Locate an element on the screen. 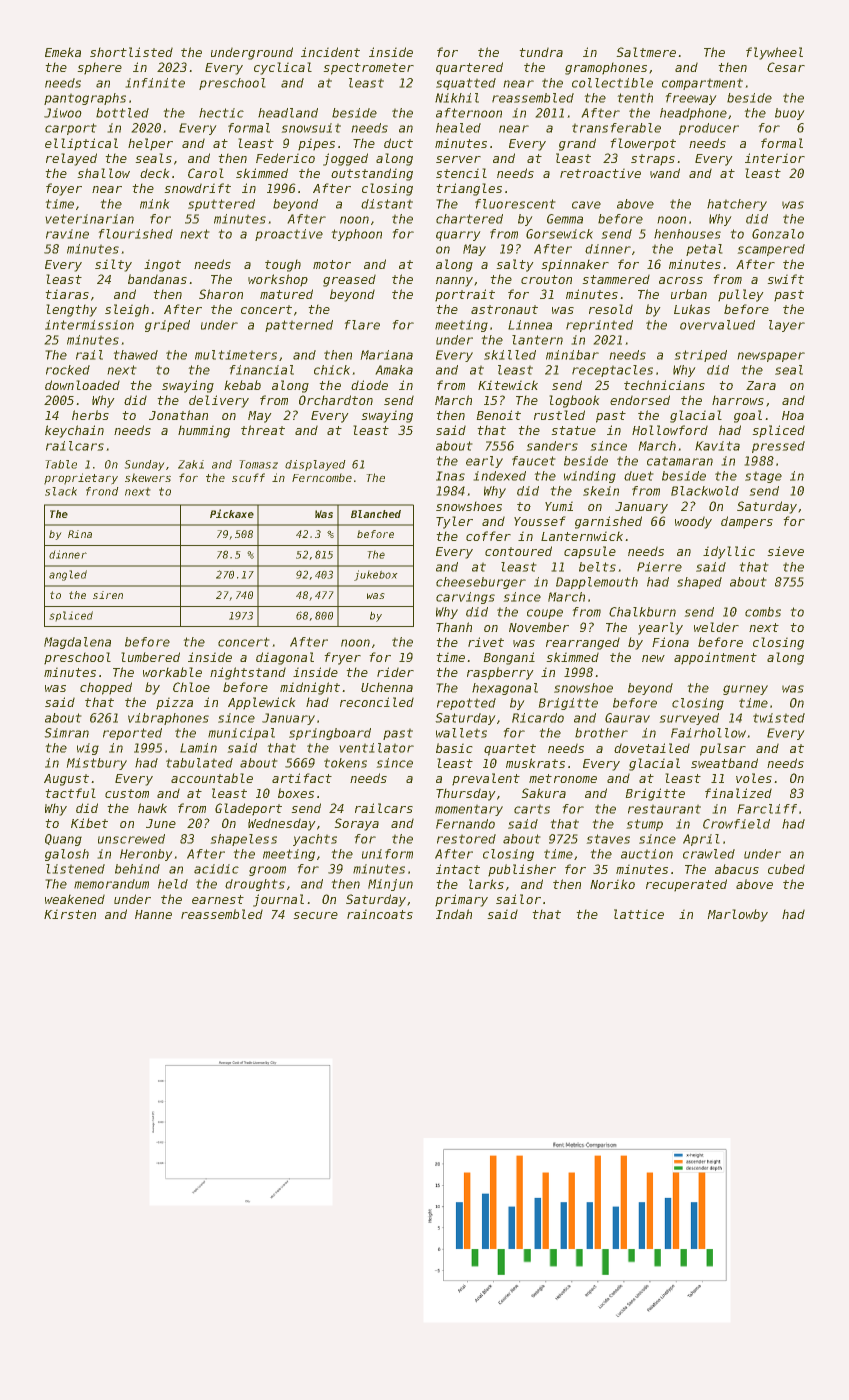 Image resolution: width=849 pixels, height=1400 pixels. flywheel is located at coordinates (774, 53).
